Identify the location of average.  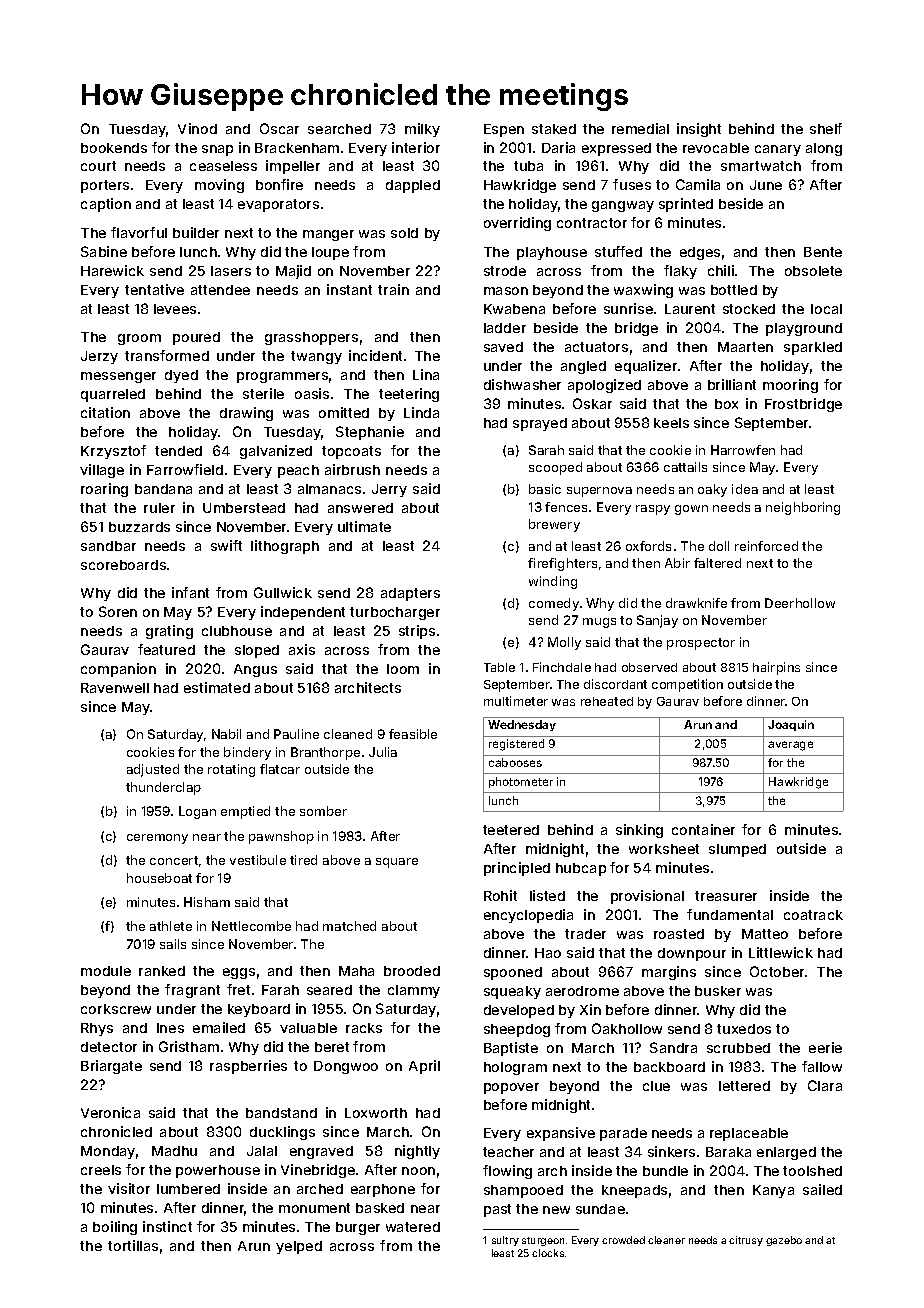
(790, 746).
